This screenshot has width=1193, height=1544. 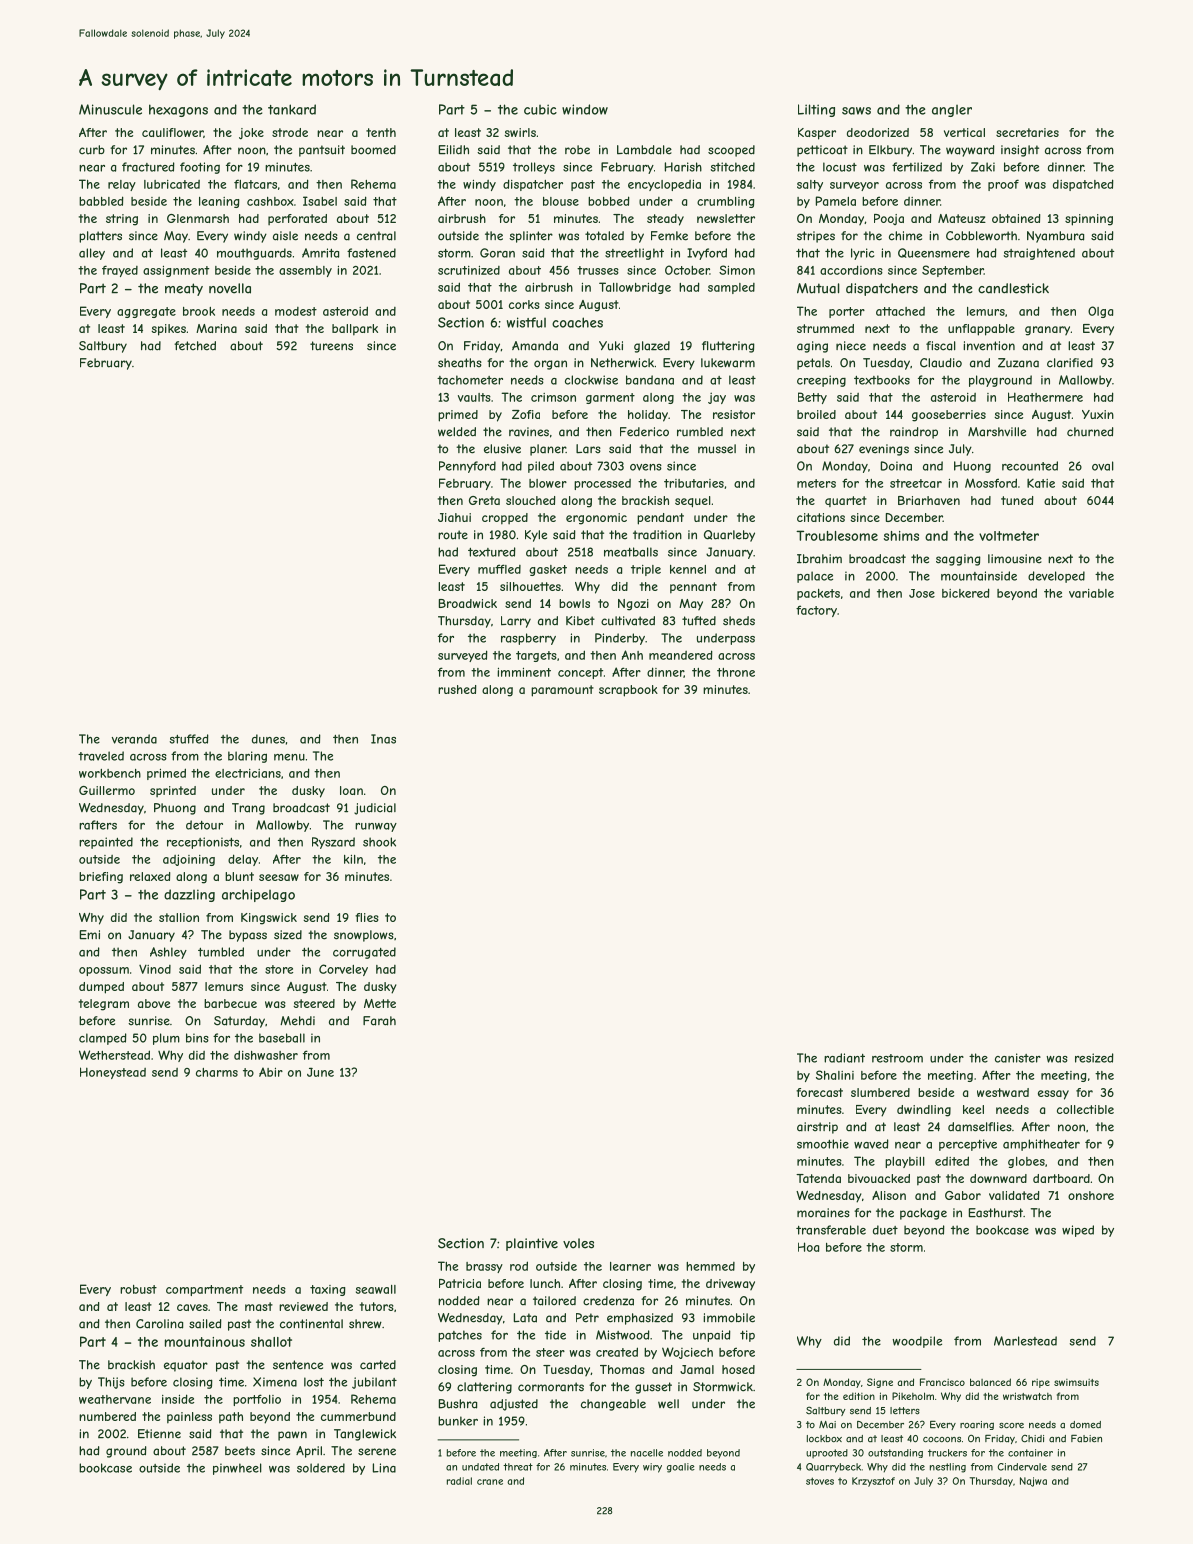 I want to click on airstrip, so click(x=817, y=1128).
